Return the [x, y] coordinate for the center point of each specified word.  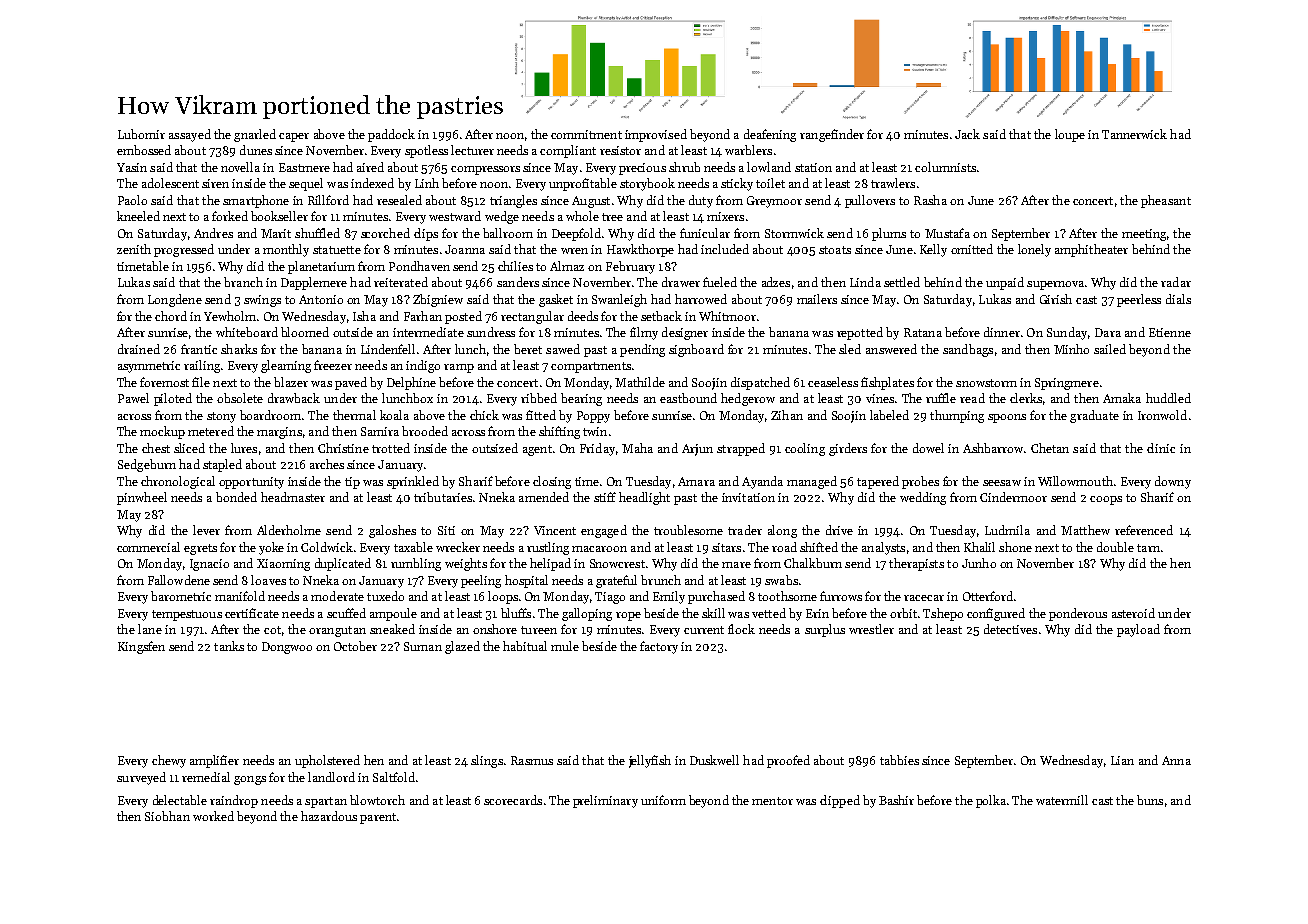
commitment [586, 134]
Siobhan [167, 816]
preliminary [605, 801]
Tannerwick [1134, 134]
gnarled [255, 135]
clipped [840, 801]
